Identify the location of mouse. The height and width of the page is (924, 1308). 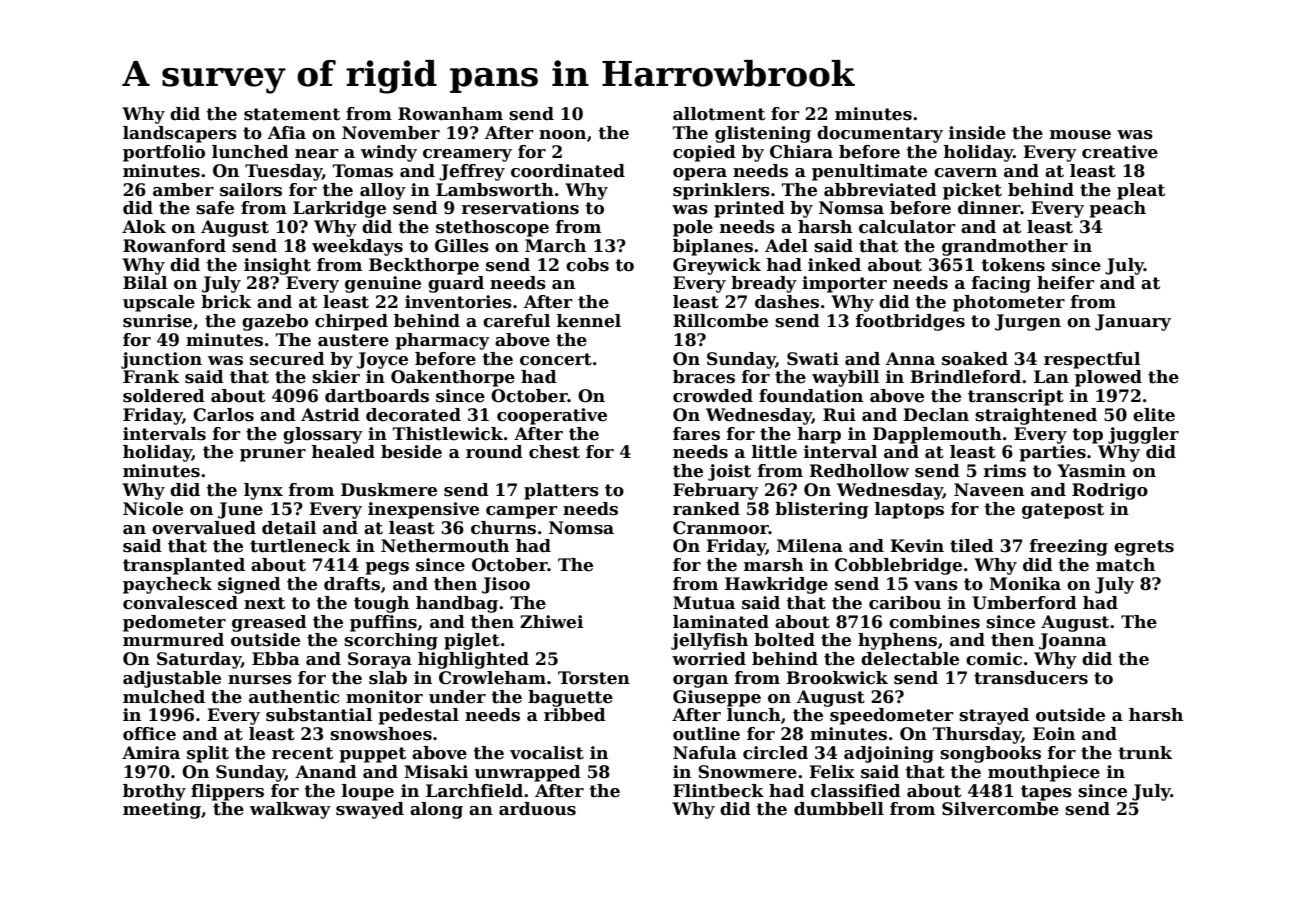
(1080, 135).
